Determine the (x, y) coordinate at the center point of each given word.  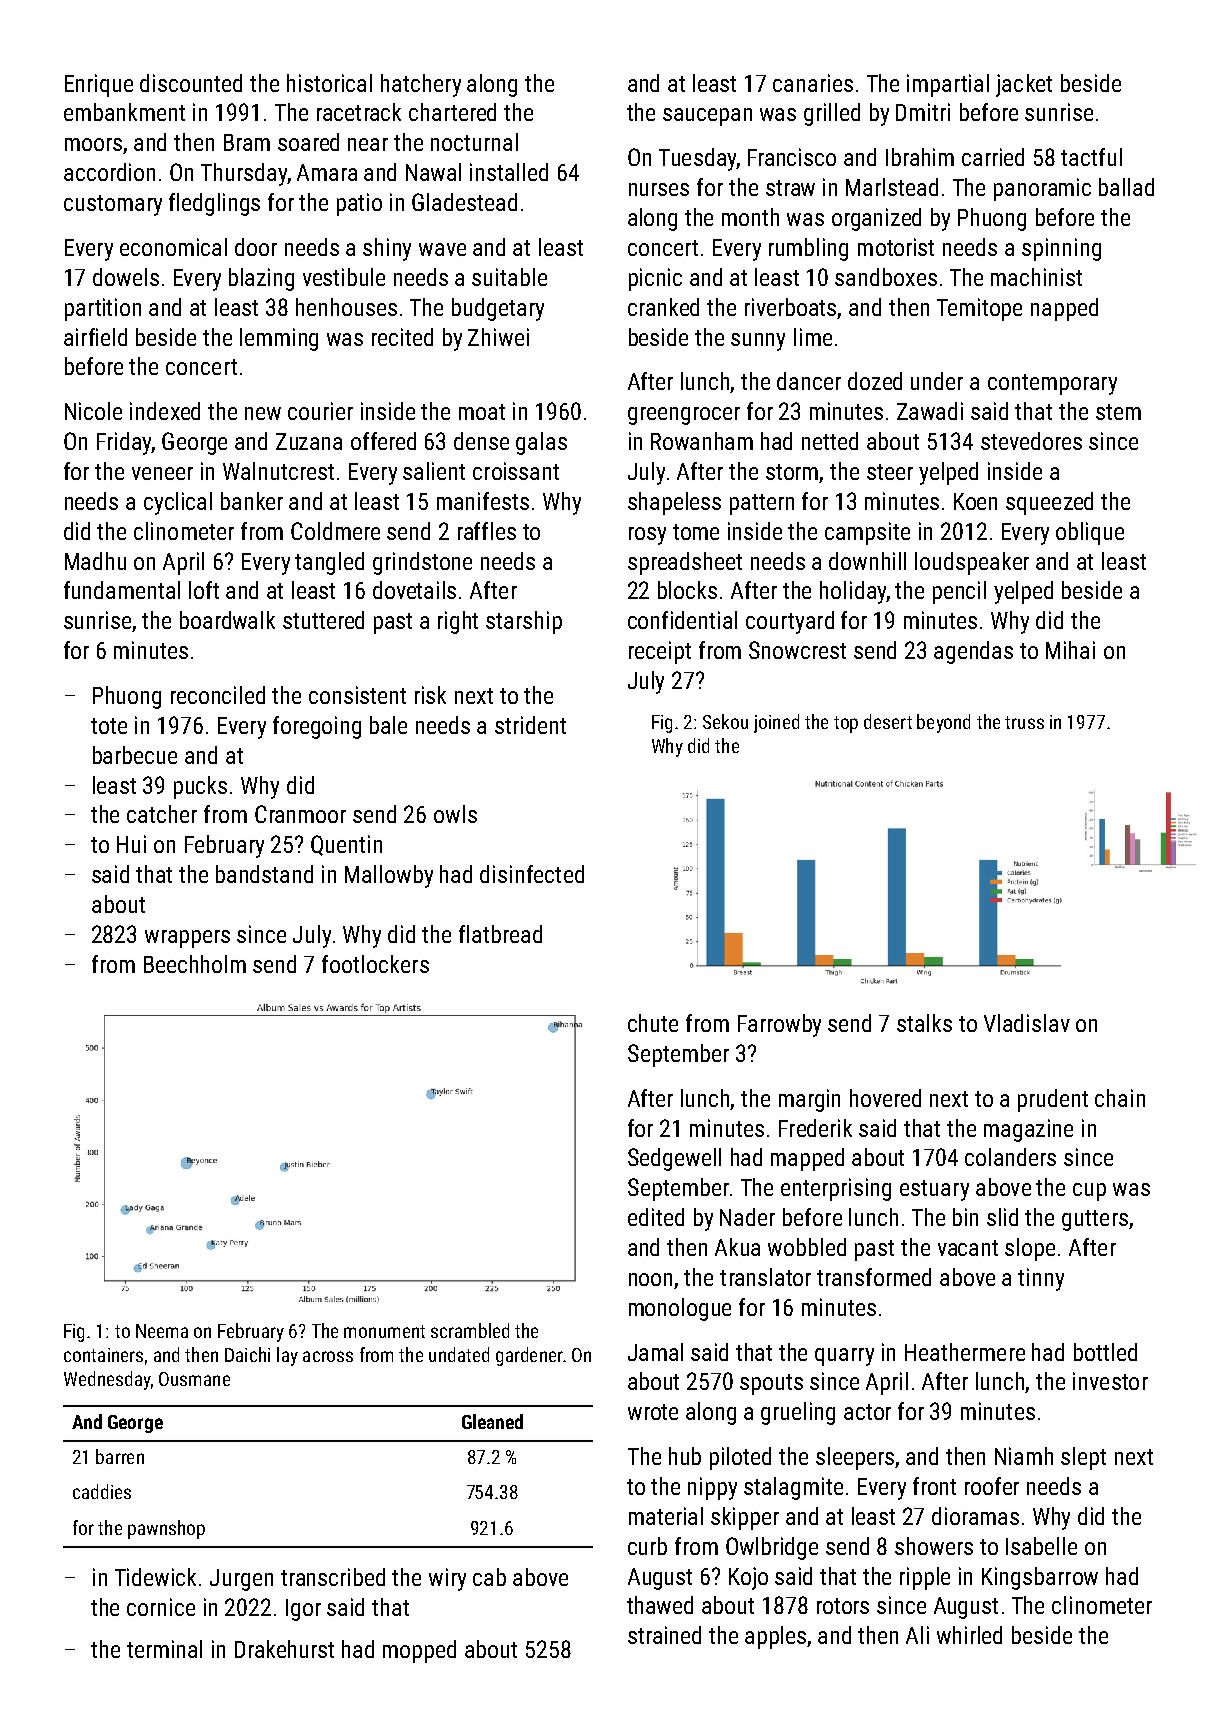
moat (482, 412)
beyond (943, 723)
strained (664, 1635)
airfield (95, 337)
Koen (975, 501)
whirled (969, 1635)
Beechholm (195, 964)
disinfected (532, 874)
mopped (419, 1651)
